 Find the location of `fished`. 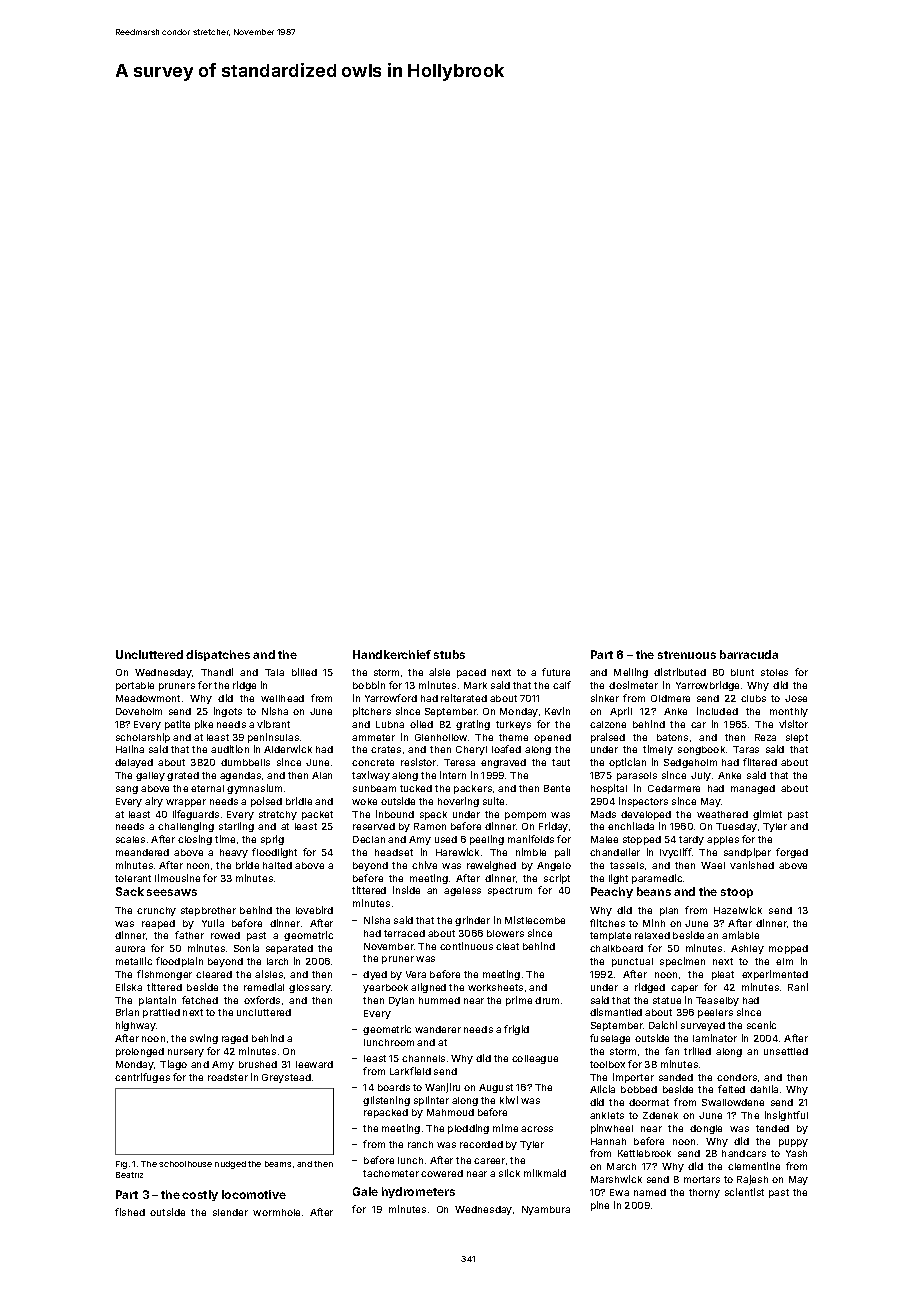

fished is located at coordinates (130, 1212).
